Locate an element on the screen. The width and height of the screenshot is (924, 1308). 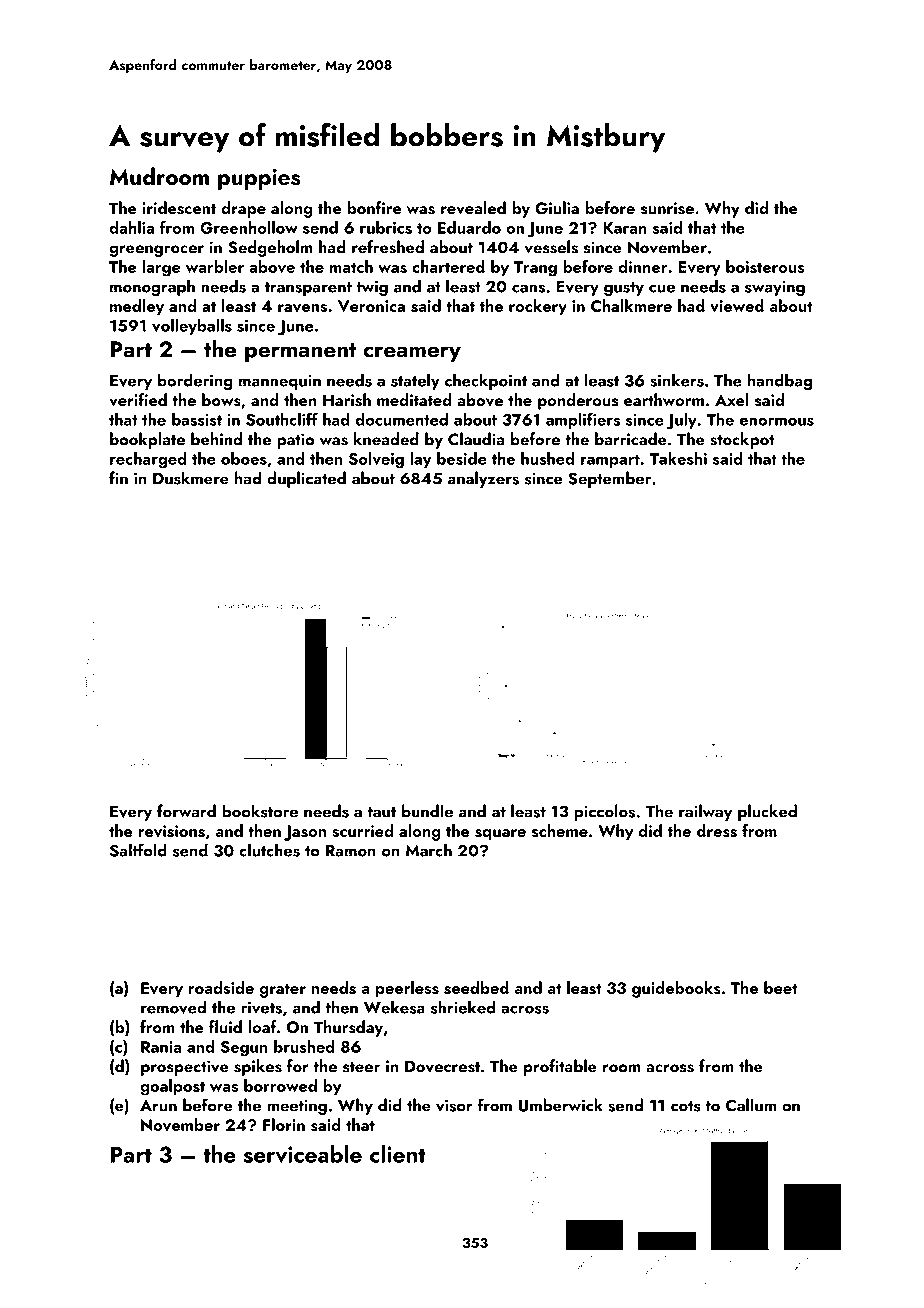
client is located at coordinates (398, 1154).
